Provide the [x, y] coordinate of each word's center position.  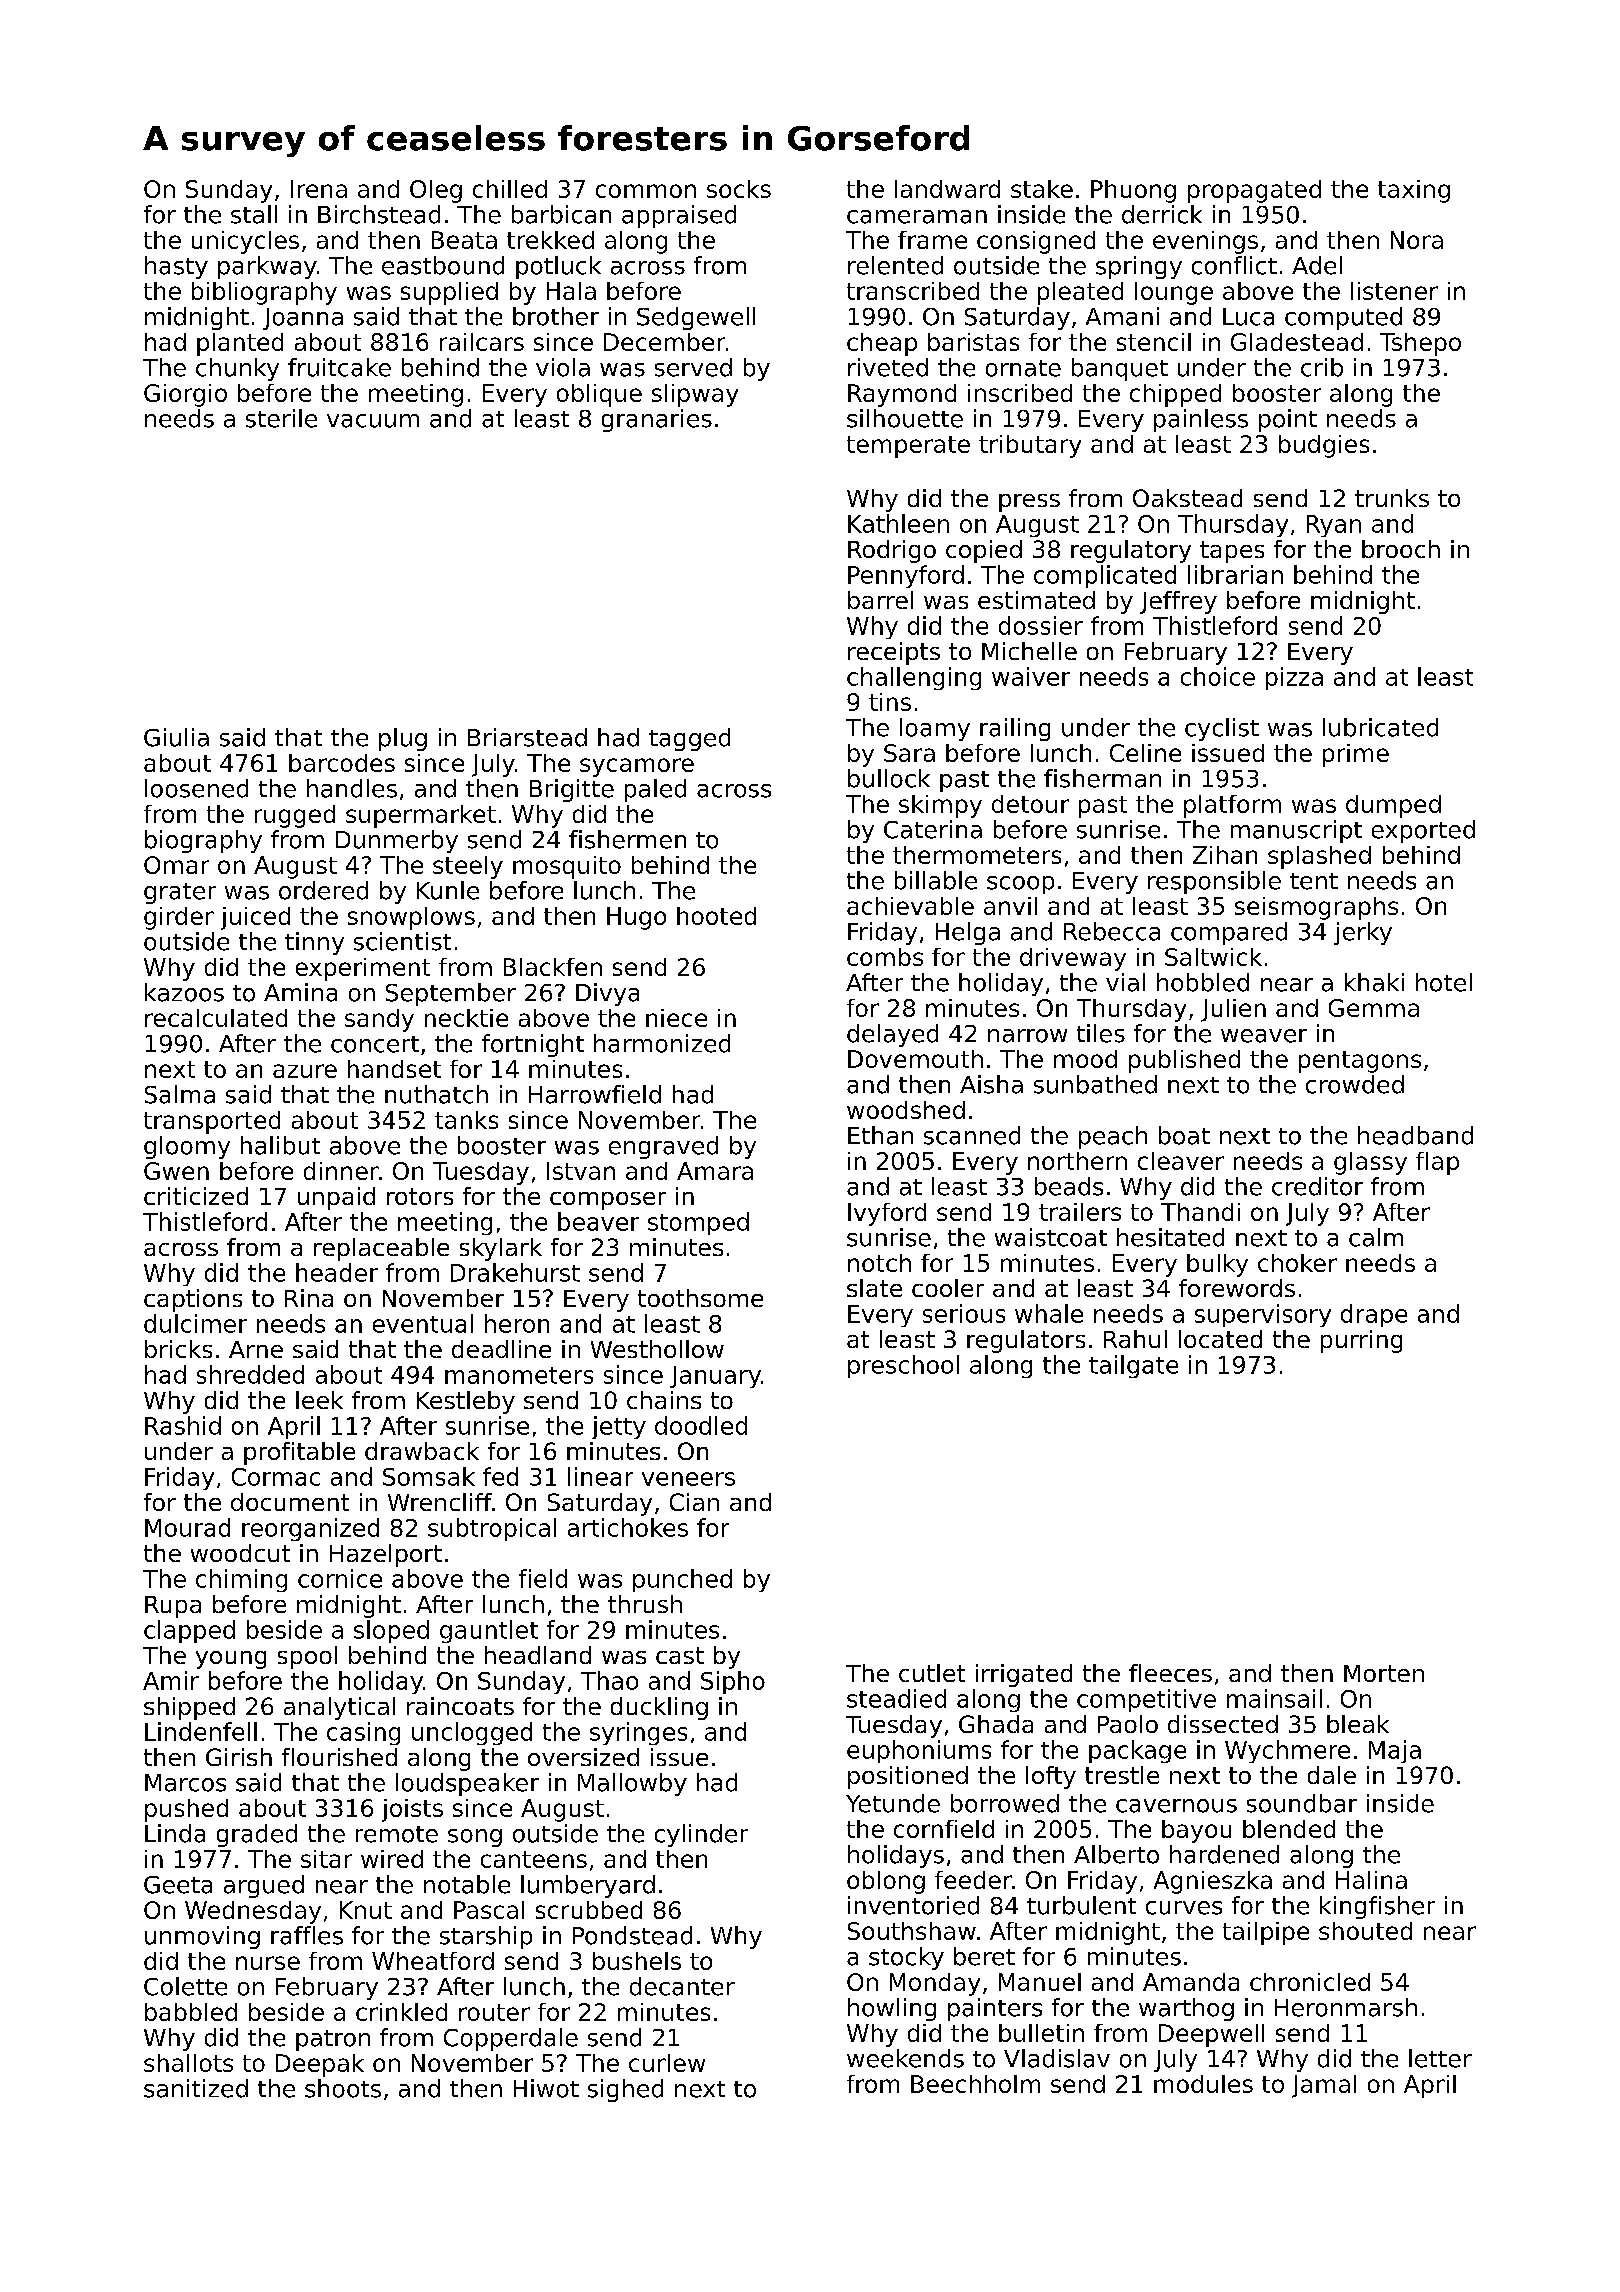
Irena [319, 189]
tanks [466, 1120]
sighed [625, 2090]
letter [1440, 2058]
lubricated [1380, 727]
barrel [880, 600]
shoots [343, 2088]
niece [676, 1018]
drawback [422, 1451]
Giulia [176, 737]
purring [1361, 1341]
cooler [948, 1288]
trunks [1392, 498]
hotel [1444, 982]
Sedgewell [696, 318]
